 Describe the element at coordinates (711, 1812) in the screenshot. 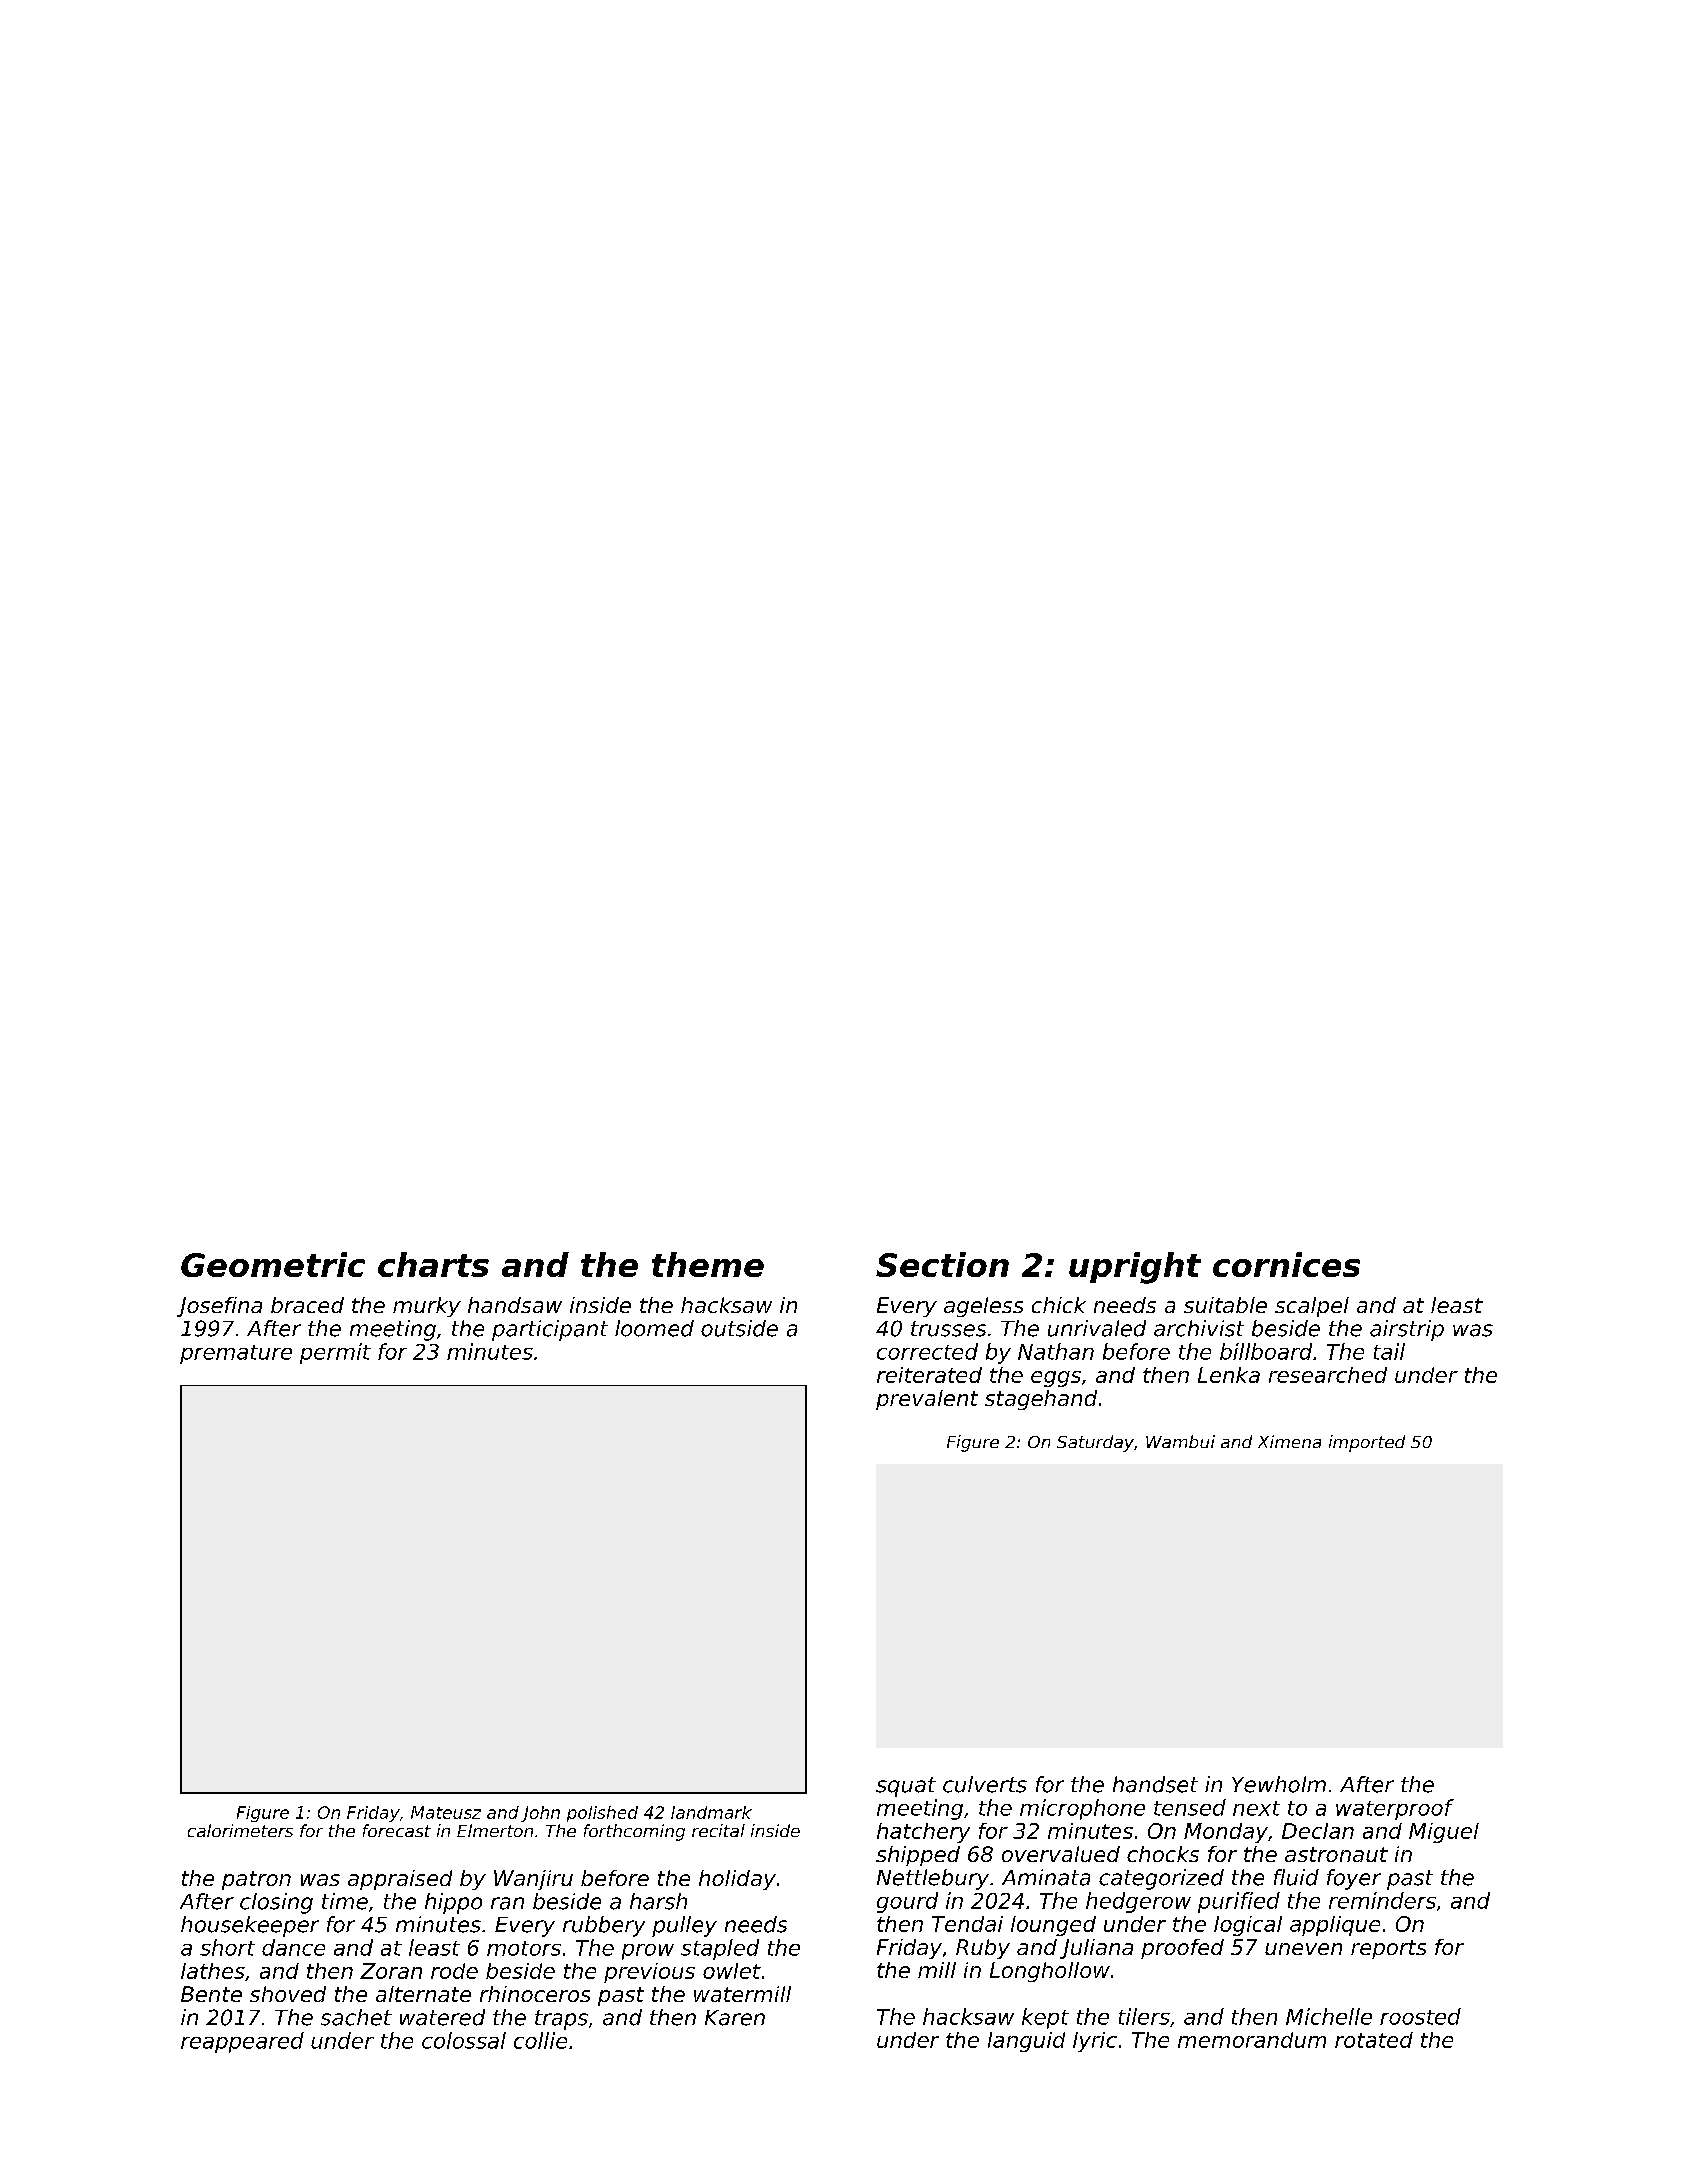

I see `landmark` at that location.
